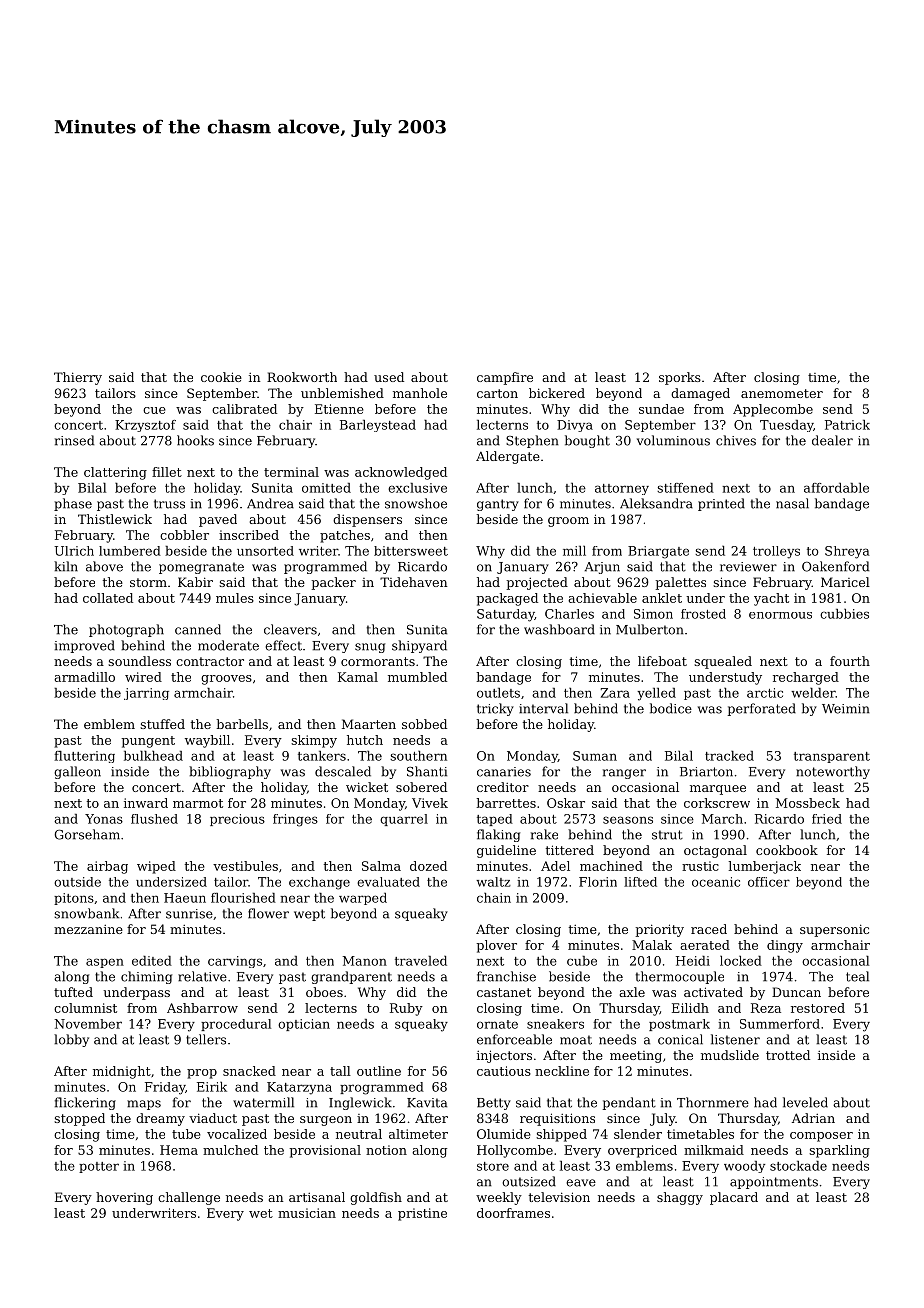 Image resolution: width=924 pixels, height=1308 pixels. What do you see at coordinates (715, 851) in the image?
I see `octagonal` at bounding box center [715, 851].
